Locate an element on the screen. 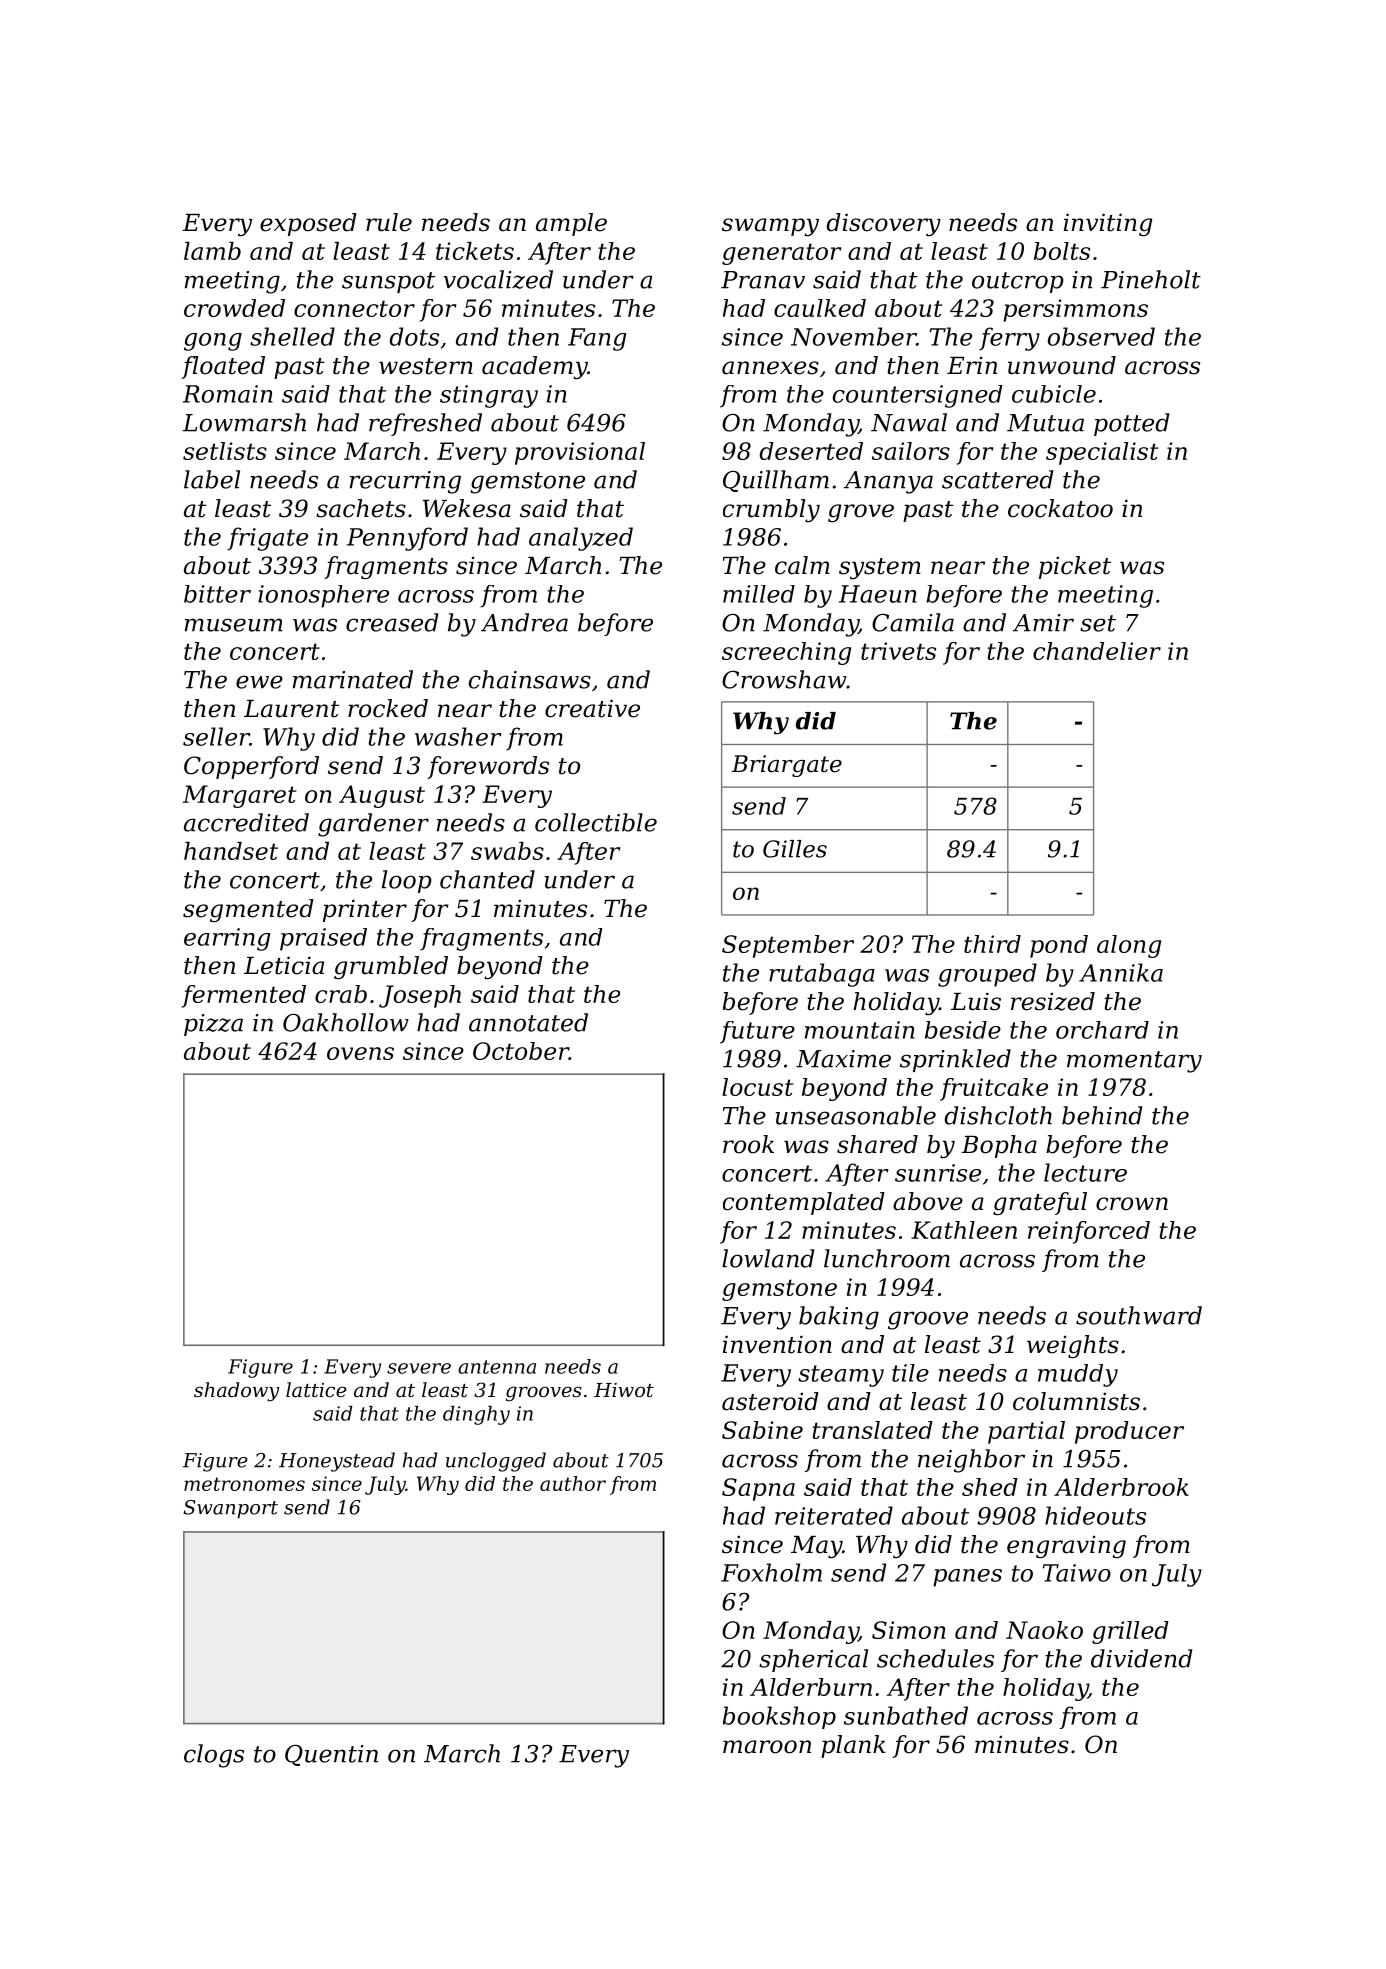  lowland is located at coordinates (768, 1258).
